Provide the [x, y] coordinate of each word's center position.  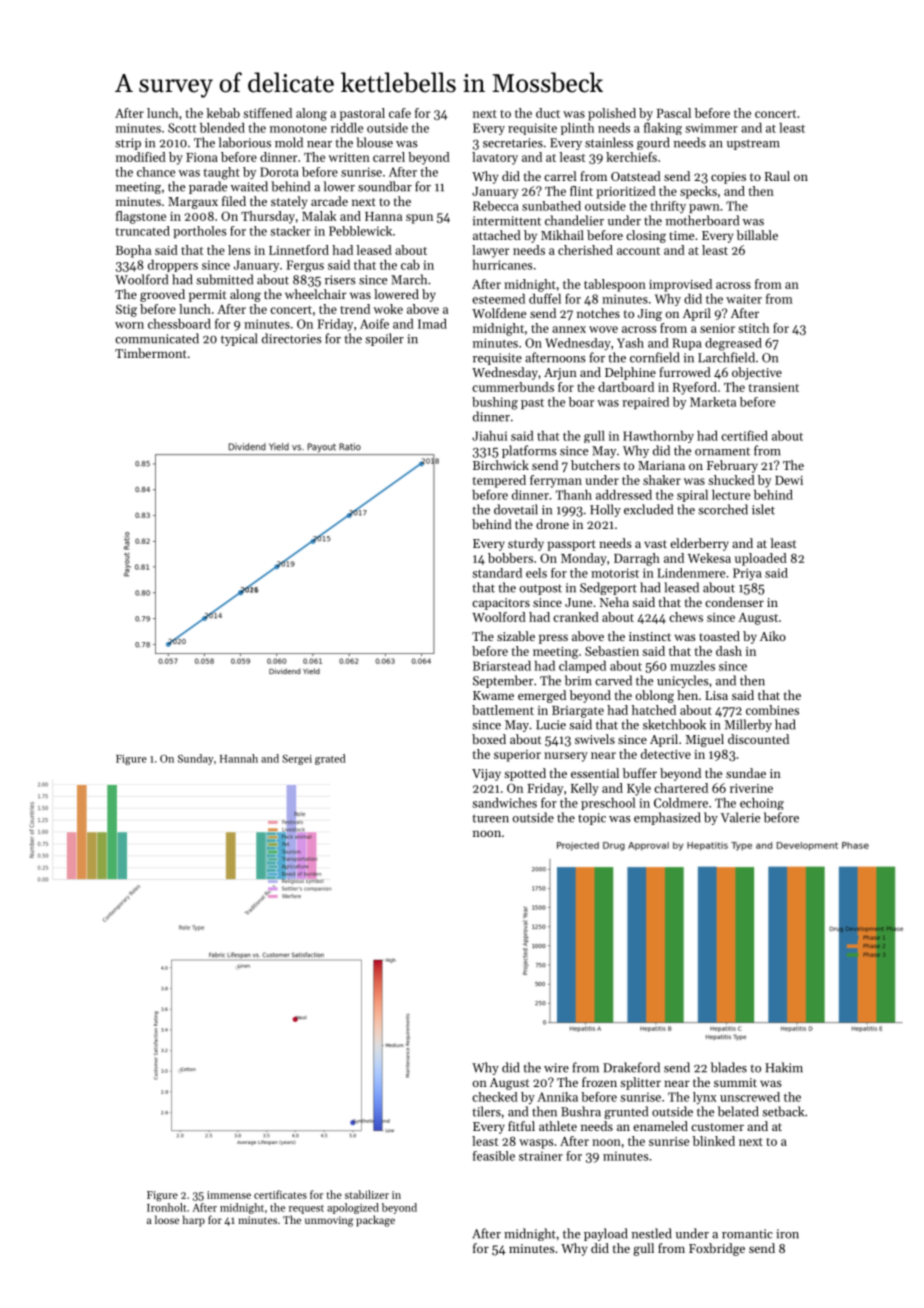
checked [495, 1097]
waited [249, 186]
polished [612, 114]
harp [194, 1221]
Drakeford [631, 1067]
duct [548, 113]
